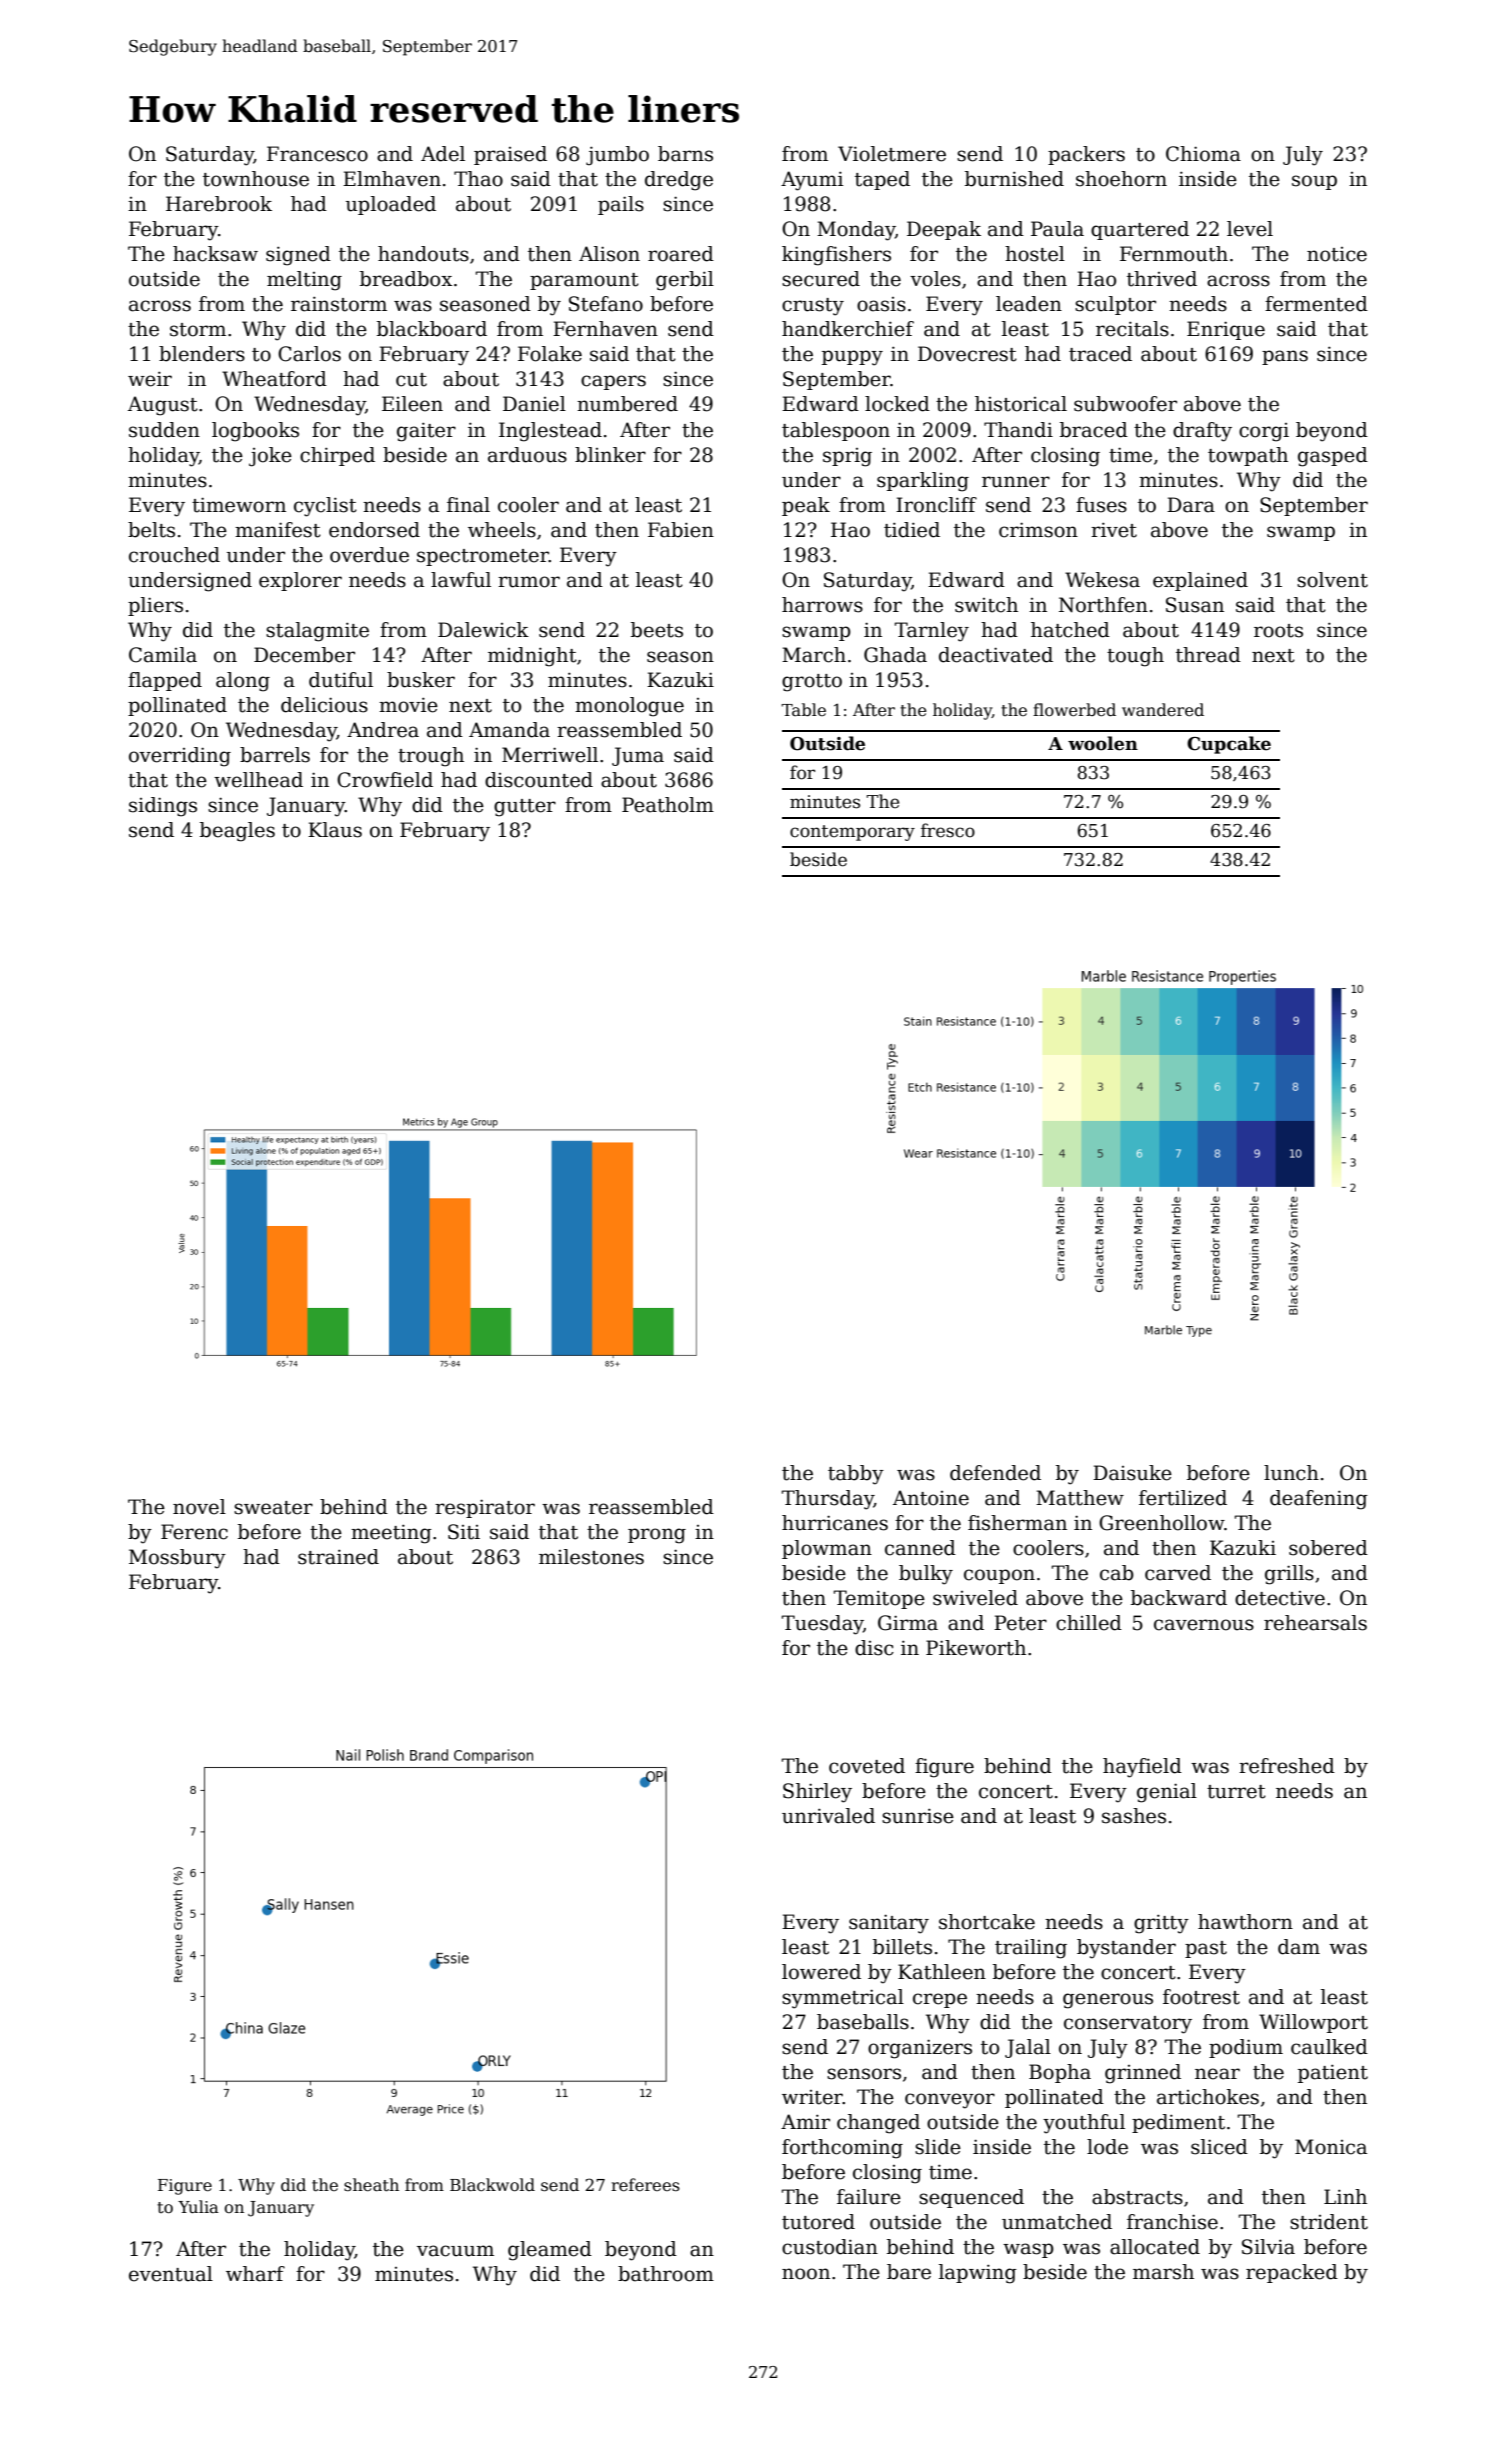 Image resolution: width=1496 pixels, height=2464 pixels. Describe the element at coordinates (177, 1559) in the image. I see `Mossbury` at that location.
